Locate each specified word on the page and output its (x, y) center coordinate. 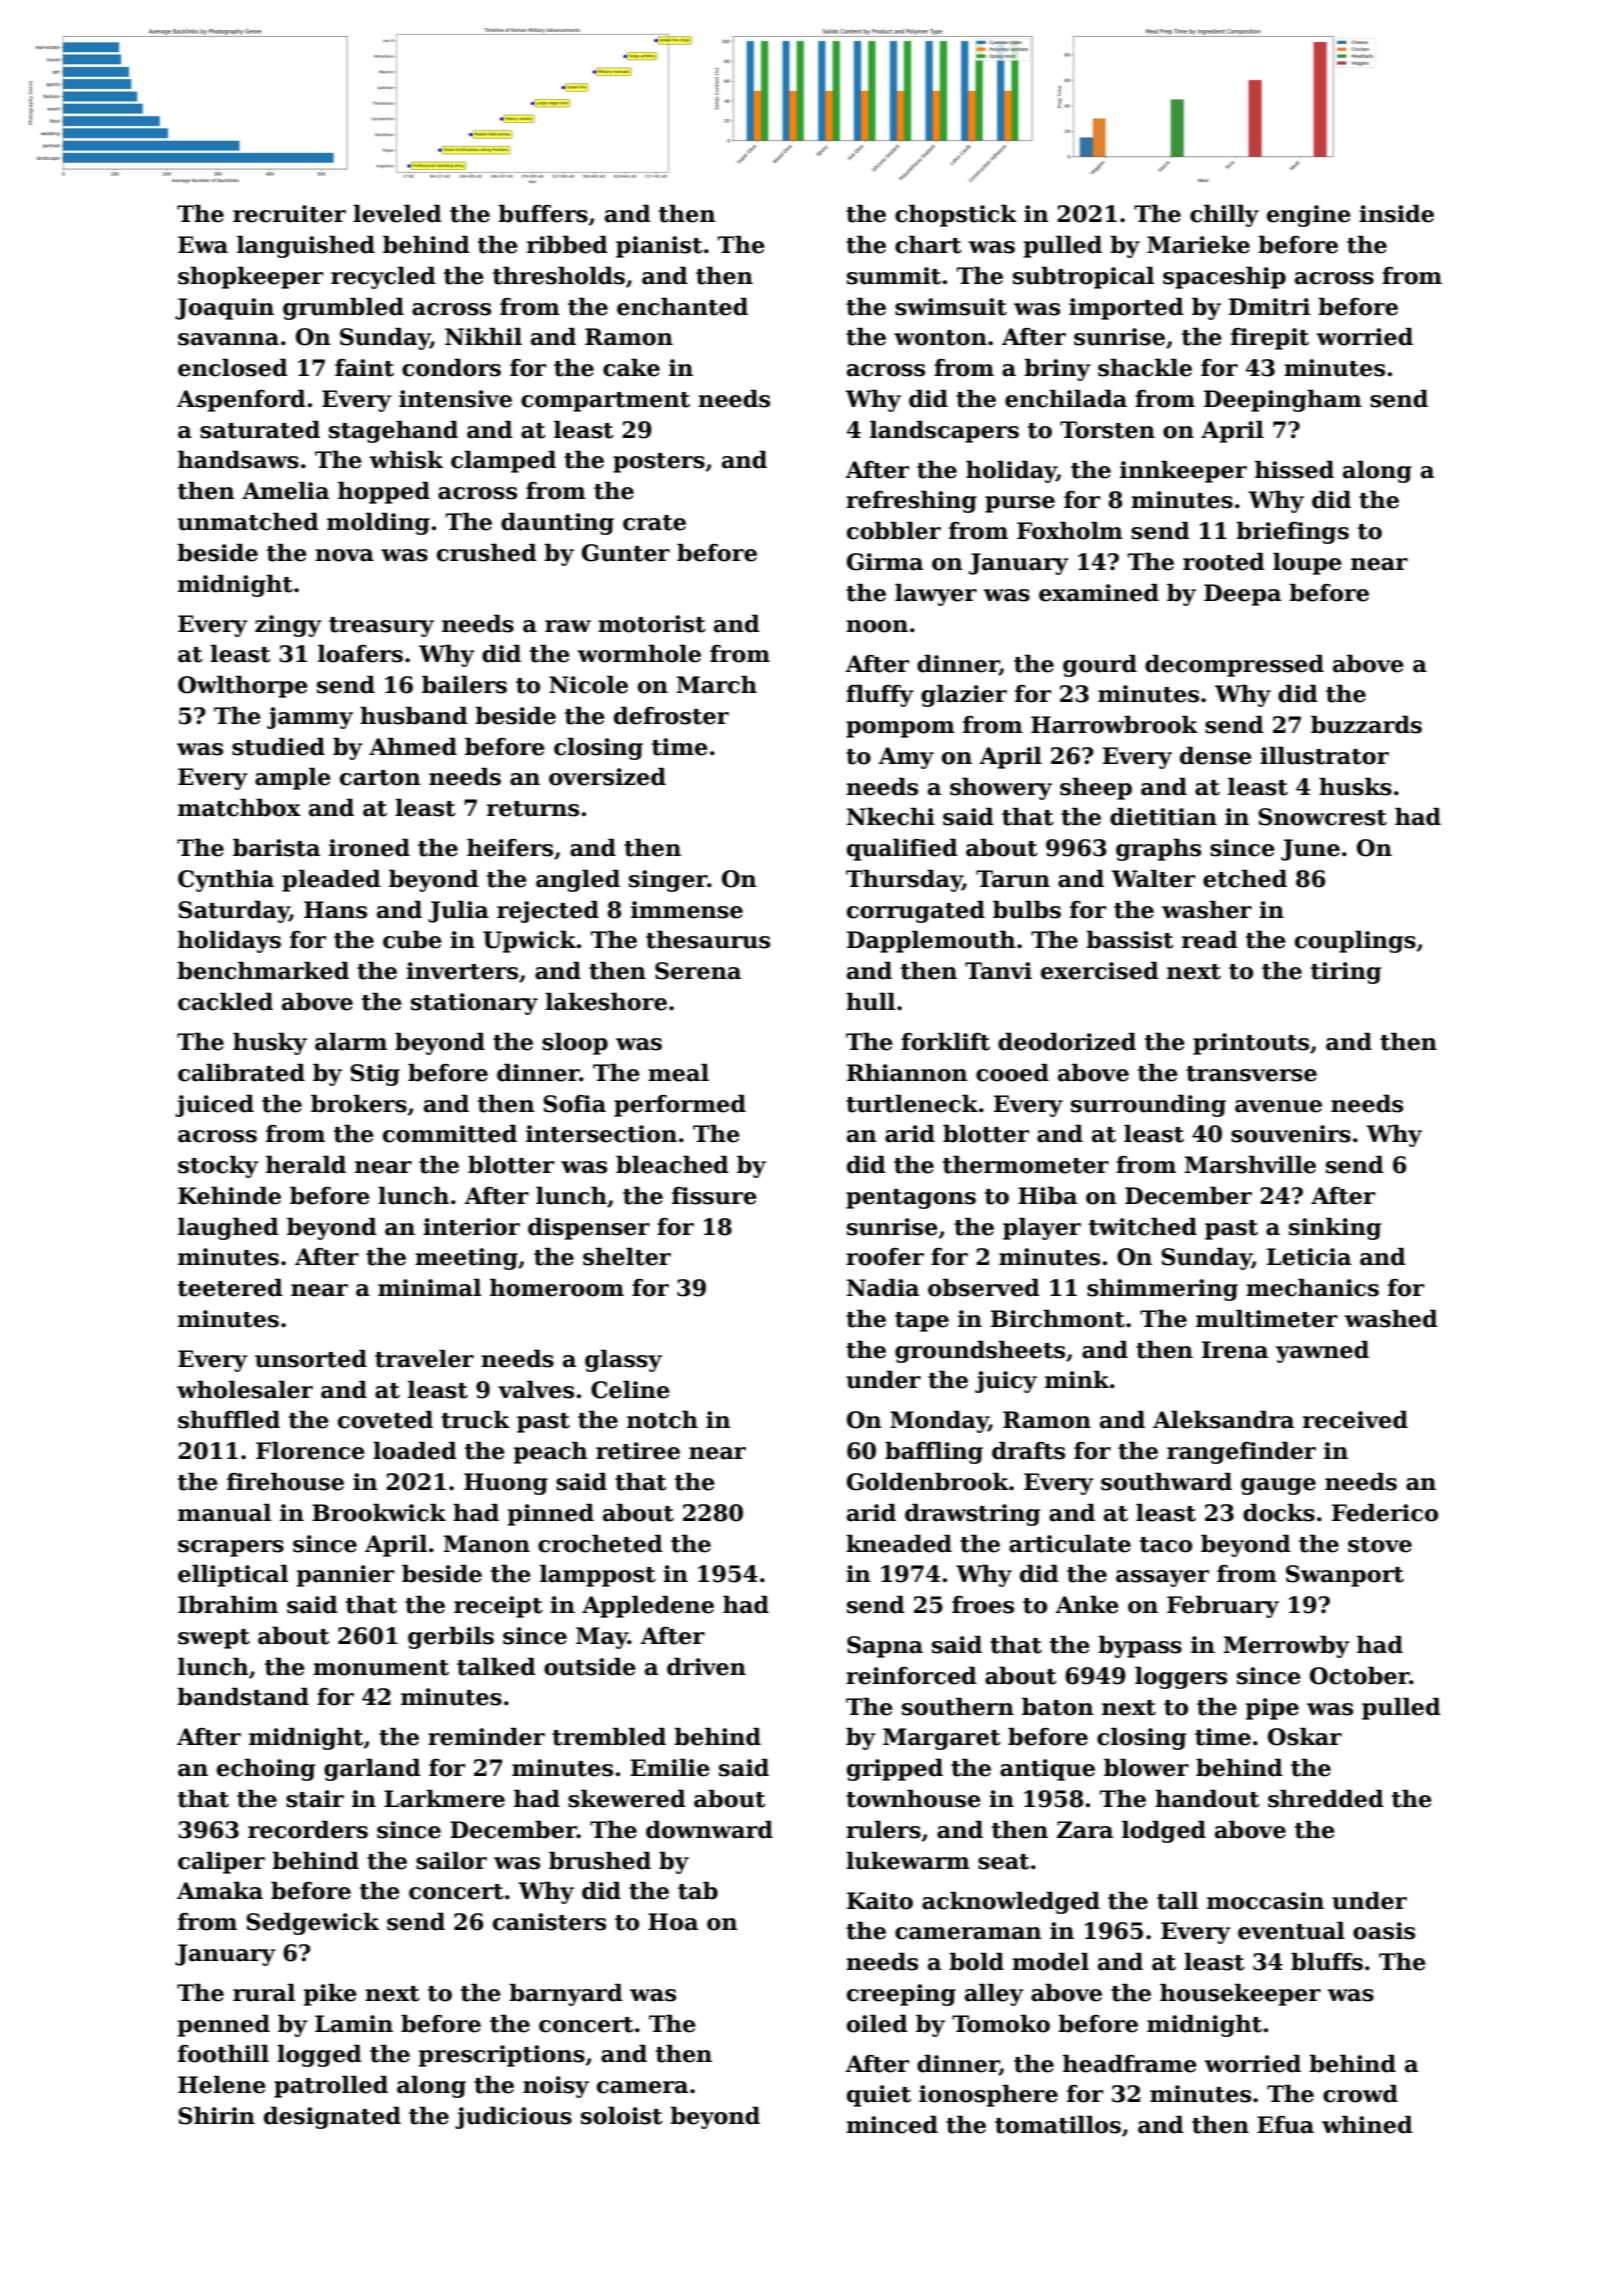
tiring (1346, 973)
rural (264, 1993)
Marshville (1250, 1165)
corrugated (916, 912)
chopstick (956, 216)
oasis (1384, 1931)
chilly (1224, 216)
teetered (230, 1288)
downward (709, 1830)
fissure (714, 1196)
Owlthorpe (243, 687)
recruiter (289, 214)
